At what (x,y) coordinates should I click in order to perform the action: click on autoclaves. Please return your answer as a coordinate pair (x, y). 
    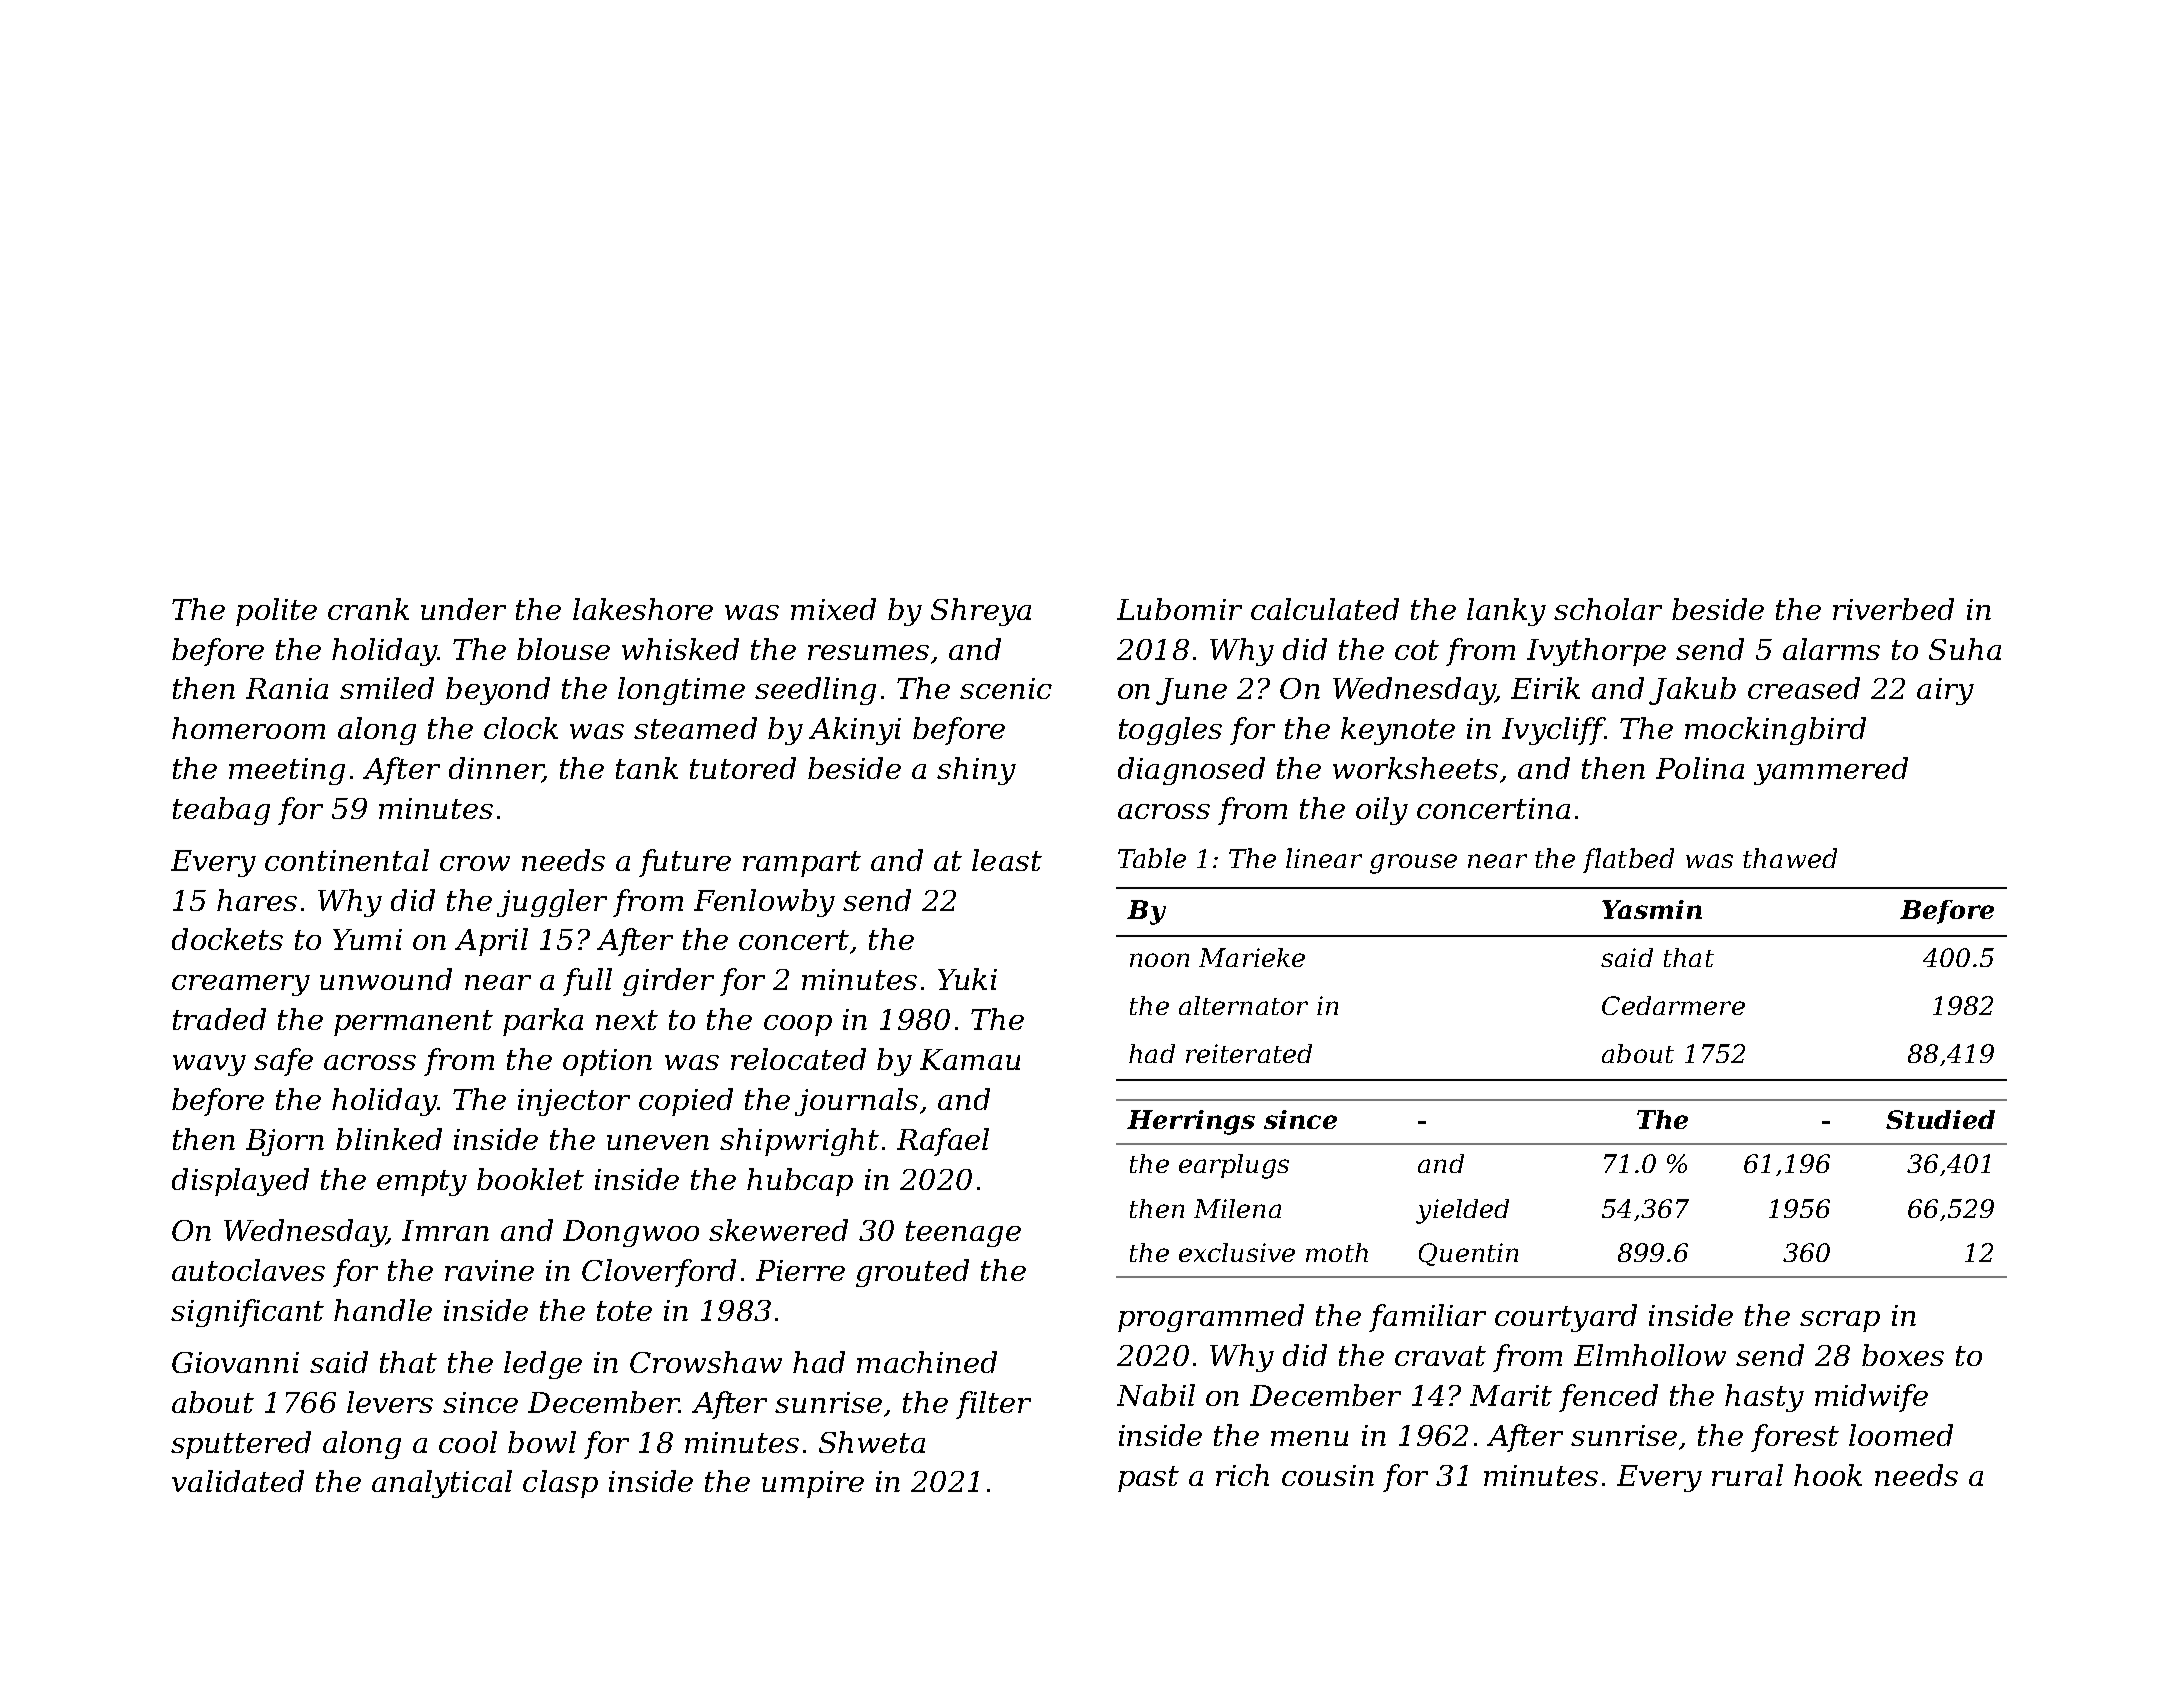
    Looking at the image, I should click on (248, 1270).
